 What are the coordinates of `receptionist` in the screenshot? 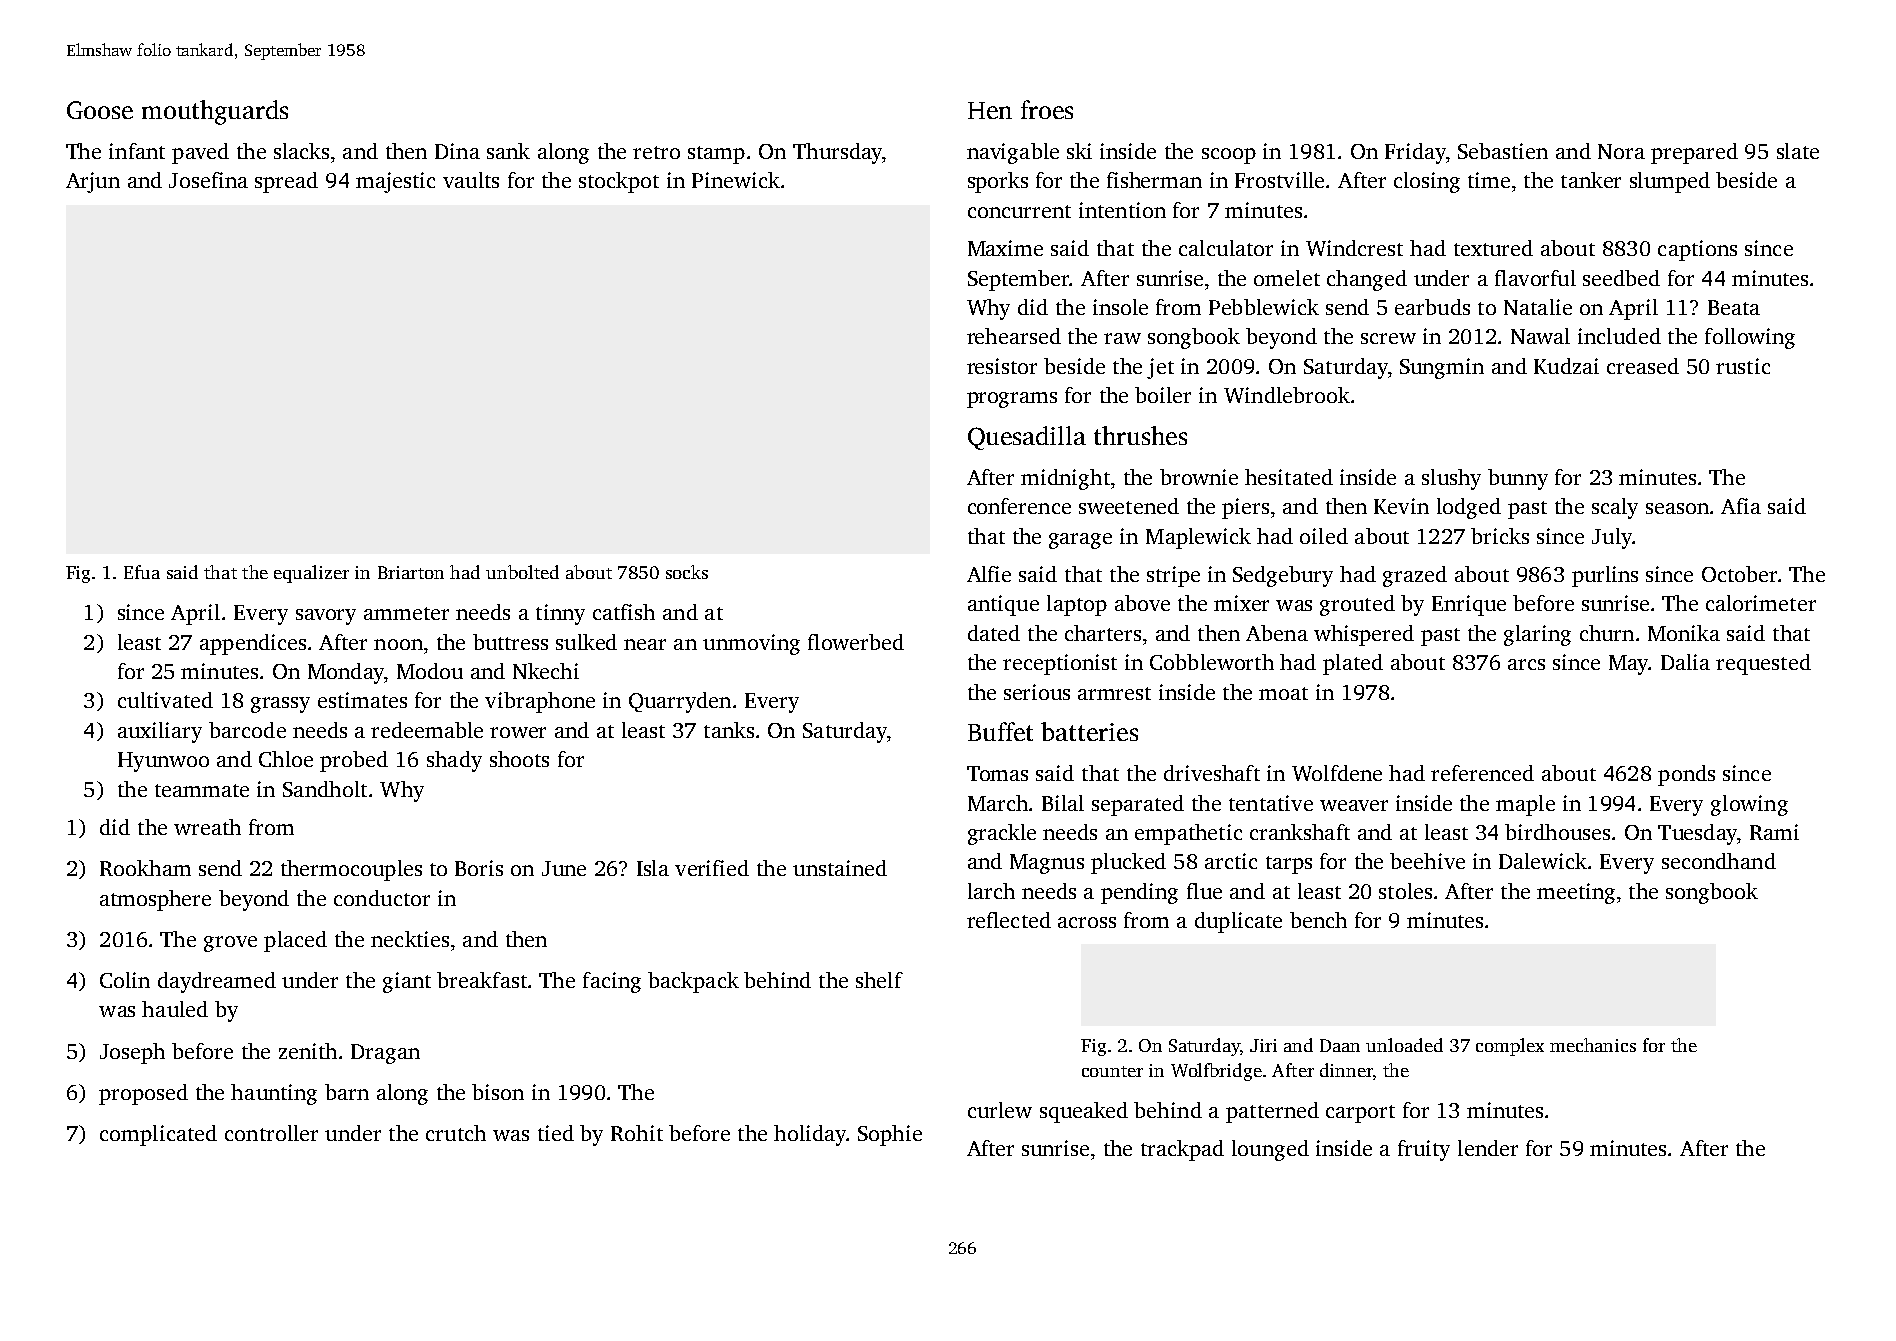 It's located at (1060, 664).
